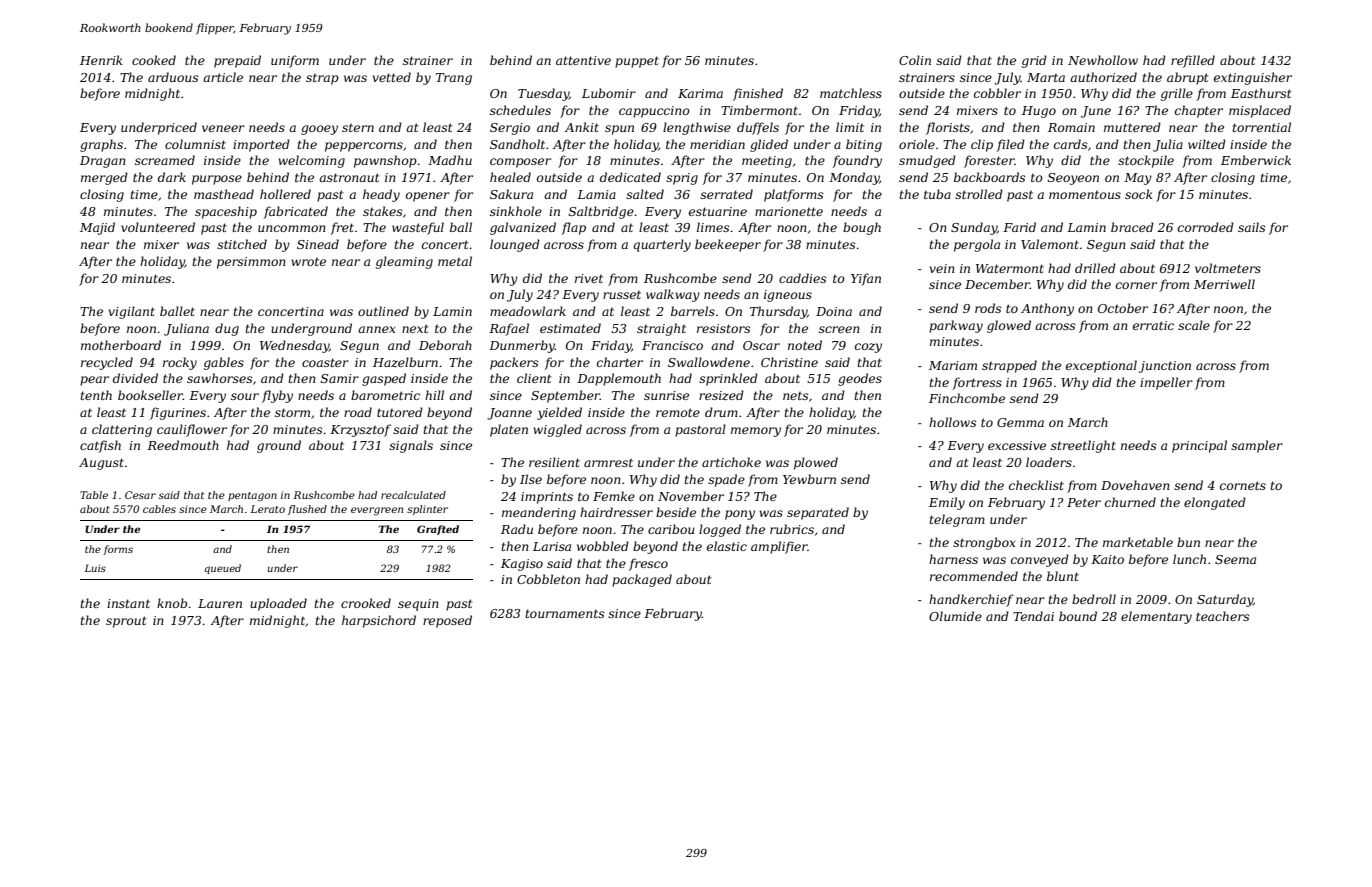 The height and width of the screenshot is (887, 1372). I want to click on voltmeters, so click(1228, 268).
